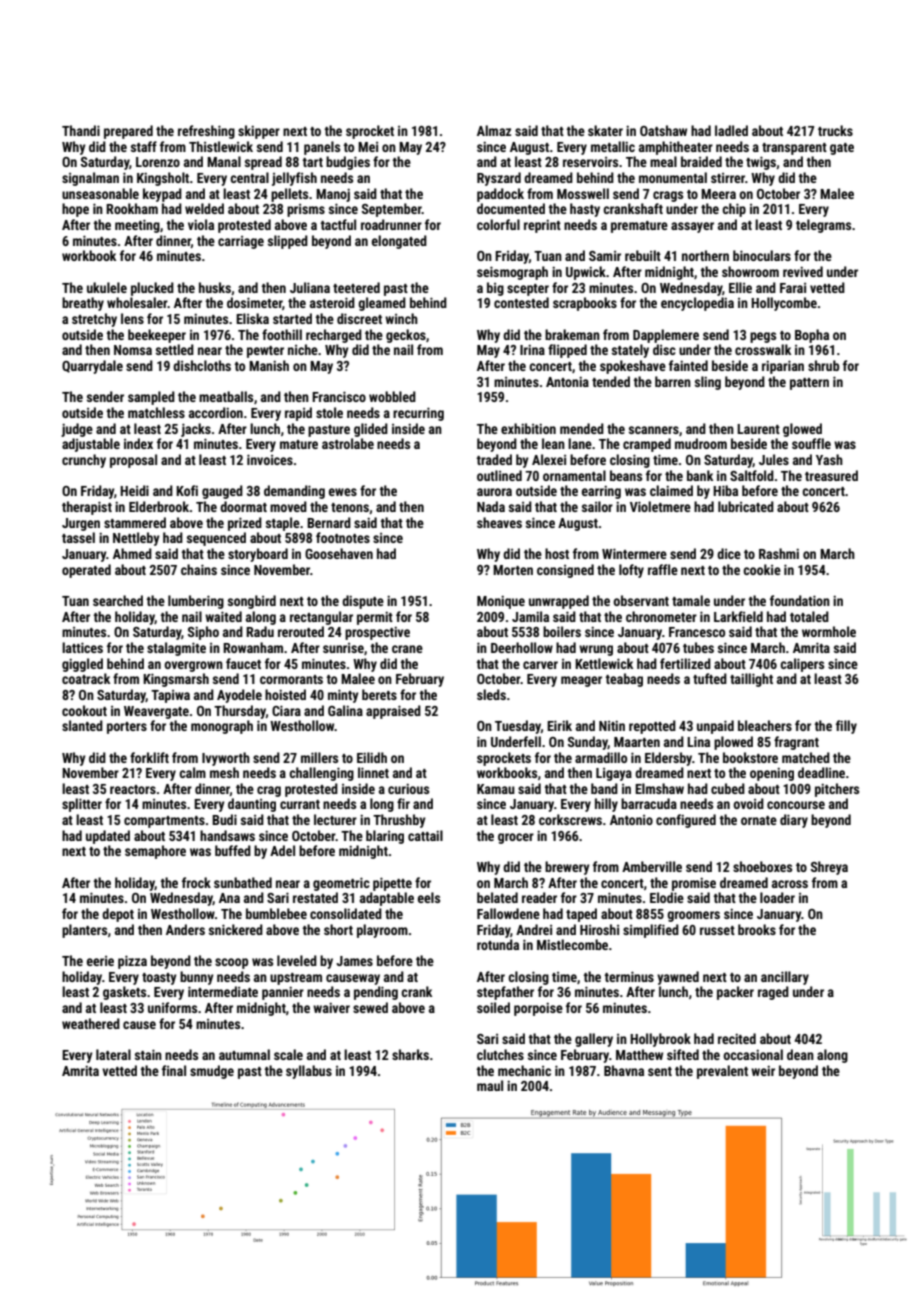 This screenshot has height=1308, width=924. I want to click on gaskets, so click(124, 993).
